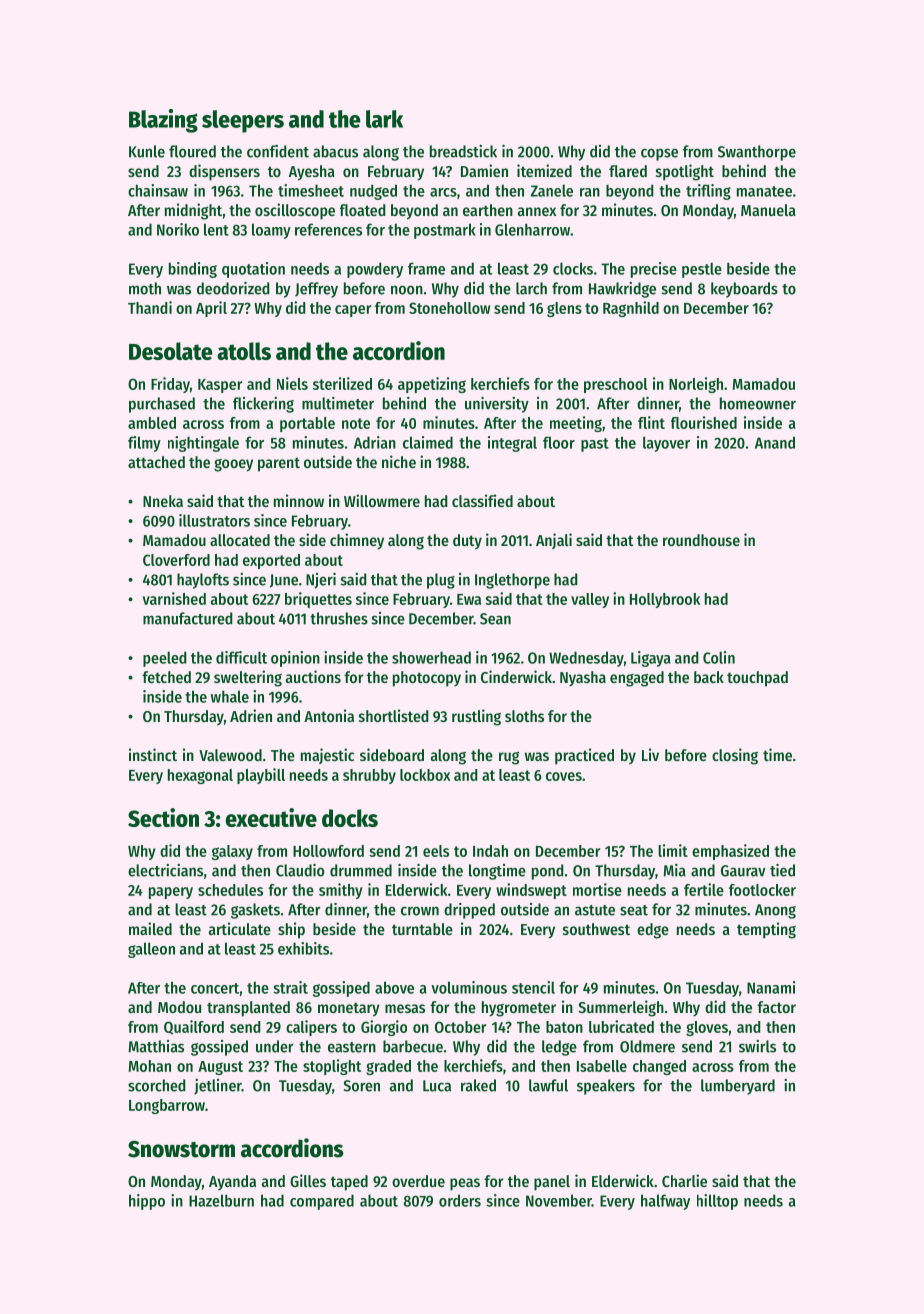 This screenshot has width=924, height=1314. I want to click on instinct, so click(153, 754).
